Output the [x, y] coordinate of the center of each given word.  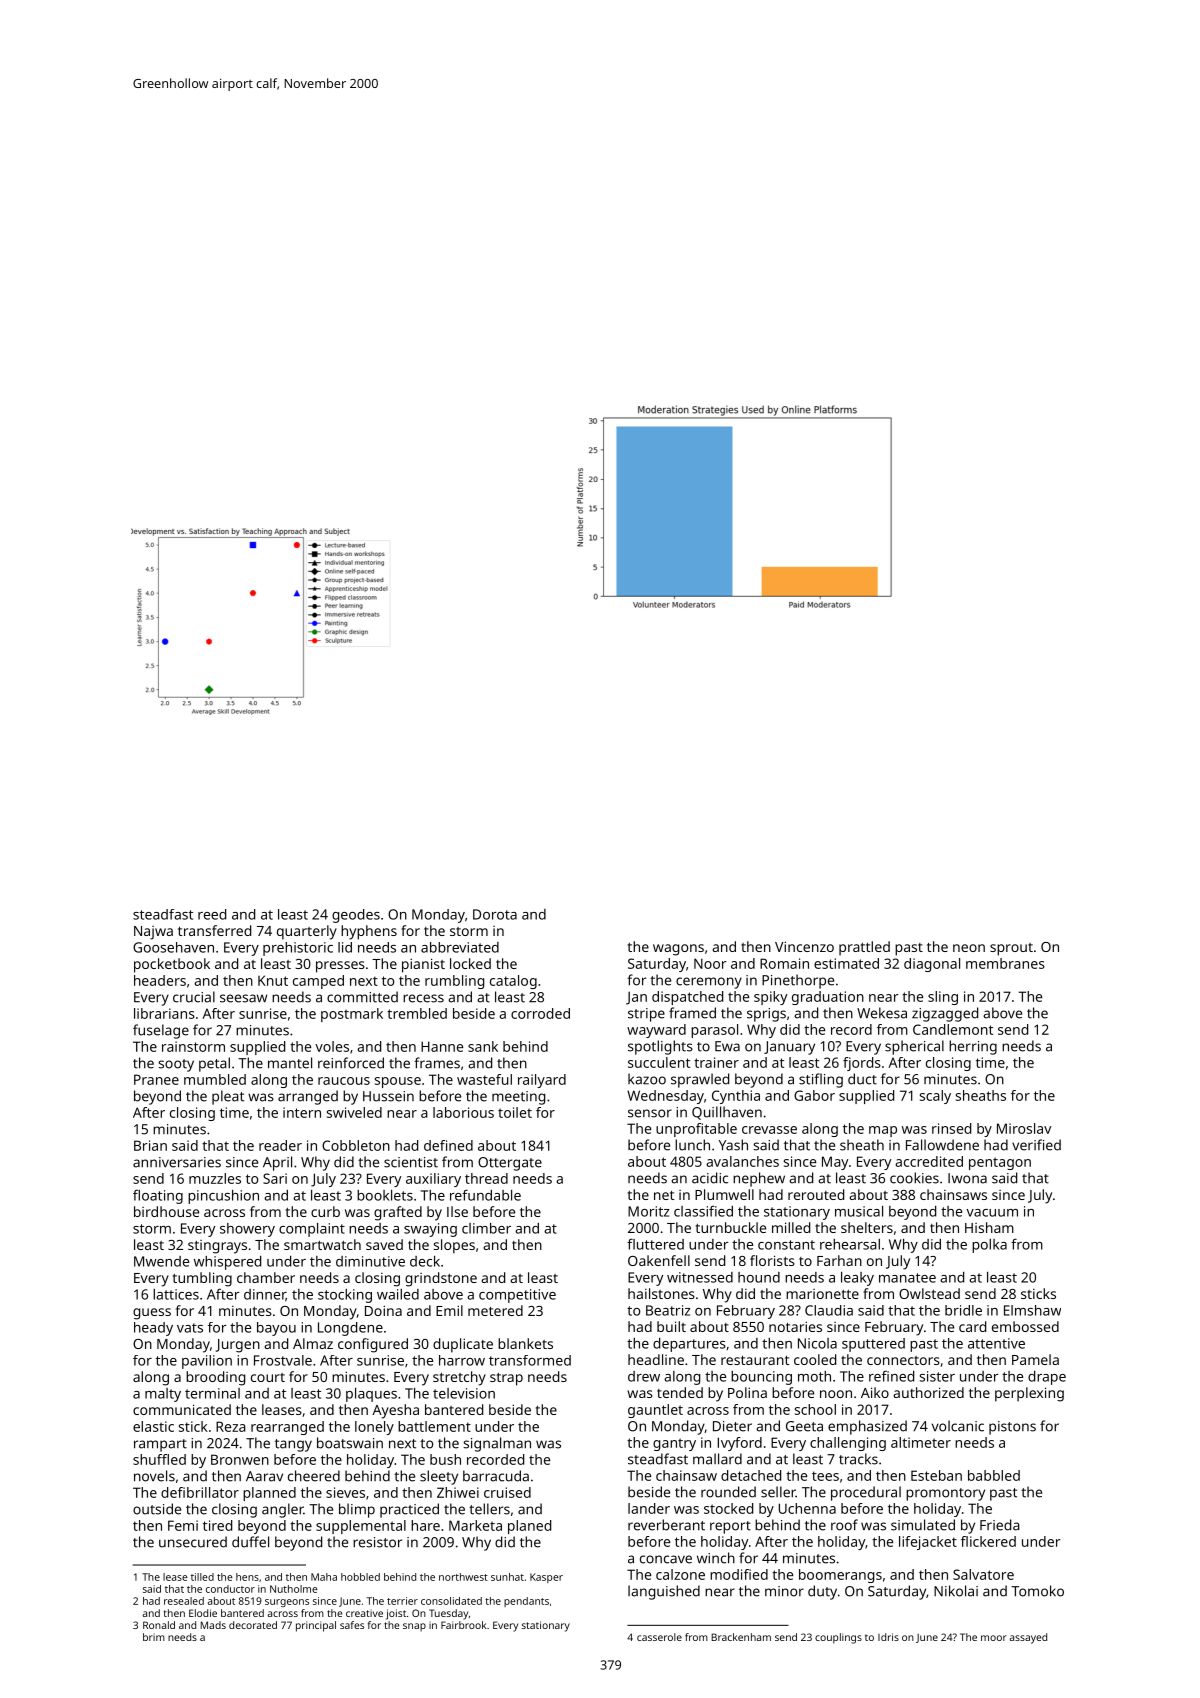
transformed [530, 1360]
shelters [867, 1227]
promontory [945, 1494]
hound [759, 1277]
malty [163, 1395]
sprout [1011, 949]
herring [973, 1047]
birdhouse [166, 1211]
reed [212, 914]
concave [666, 1559]
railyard [542, 1081]
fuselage [161, 1031]
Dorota [495, 914]
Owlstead [929, 1293]
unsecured [193, 1542]
